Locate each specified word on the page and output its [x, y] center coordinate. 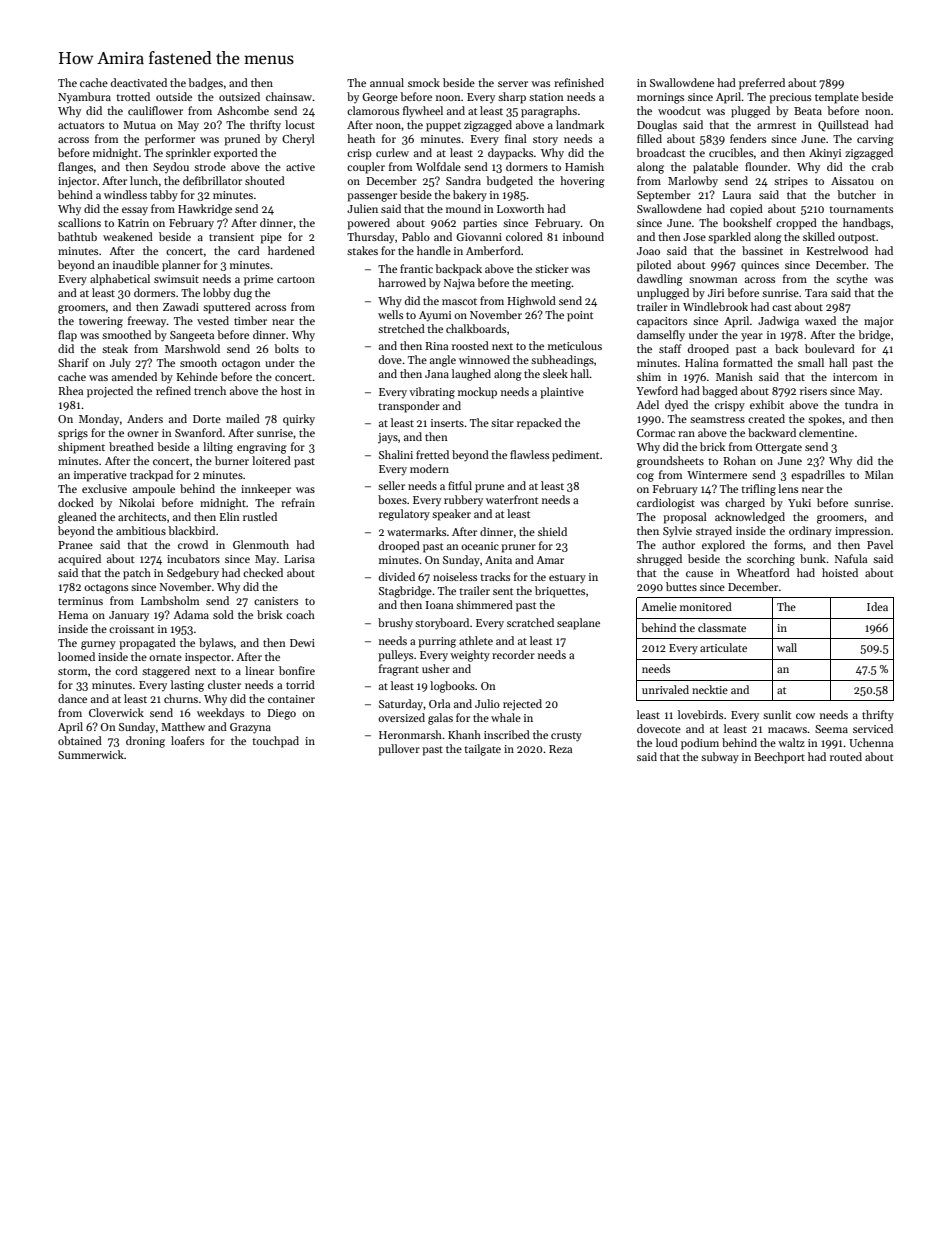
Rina [436, 346]
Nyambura [84, 97]
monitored [706, 606]
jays [388, 438]
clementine [826, 432]
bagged [720, 392]
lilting [218, 448]
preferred [762, 84]
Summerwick [91, 754]
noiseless [455, 576]
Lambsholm [170, 600]
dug [243, 294]
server [513, 84]
